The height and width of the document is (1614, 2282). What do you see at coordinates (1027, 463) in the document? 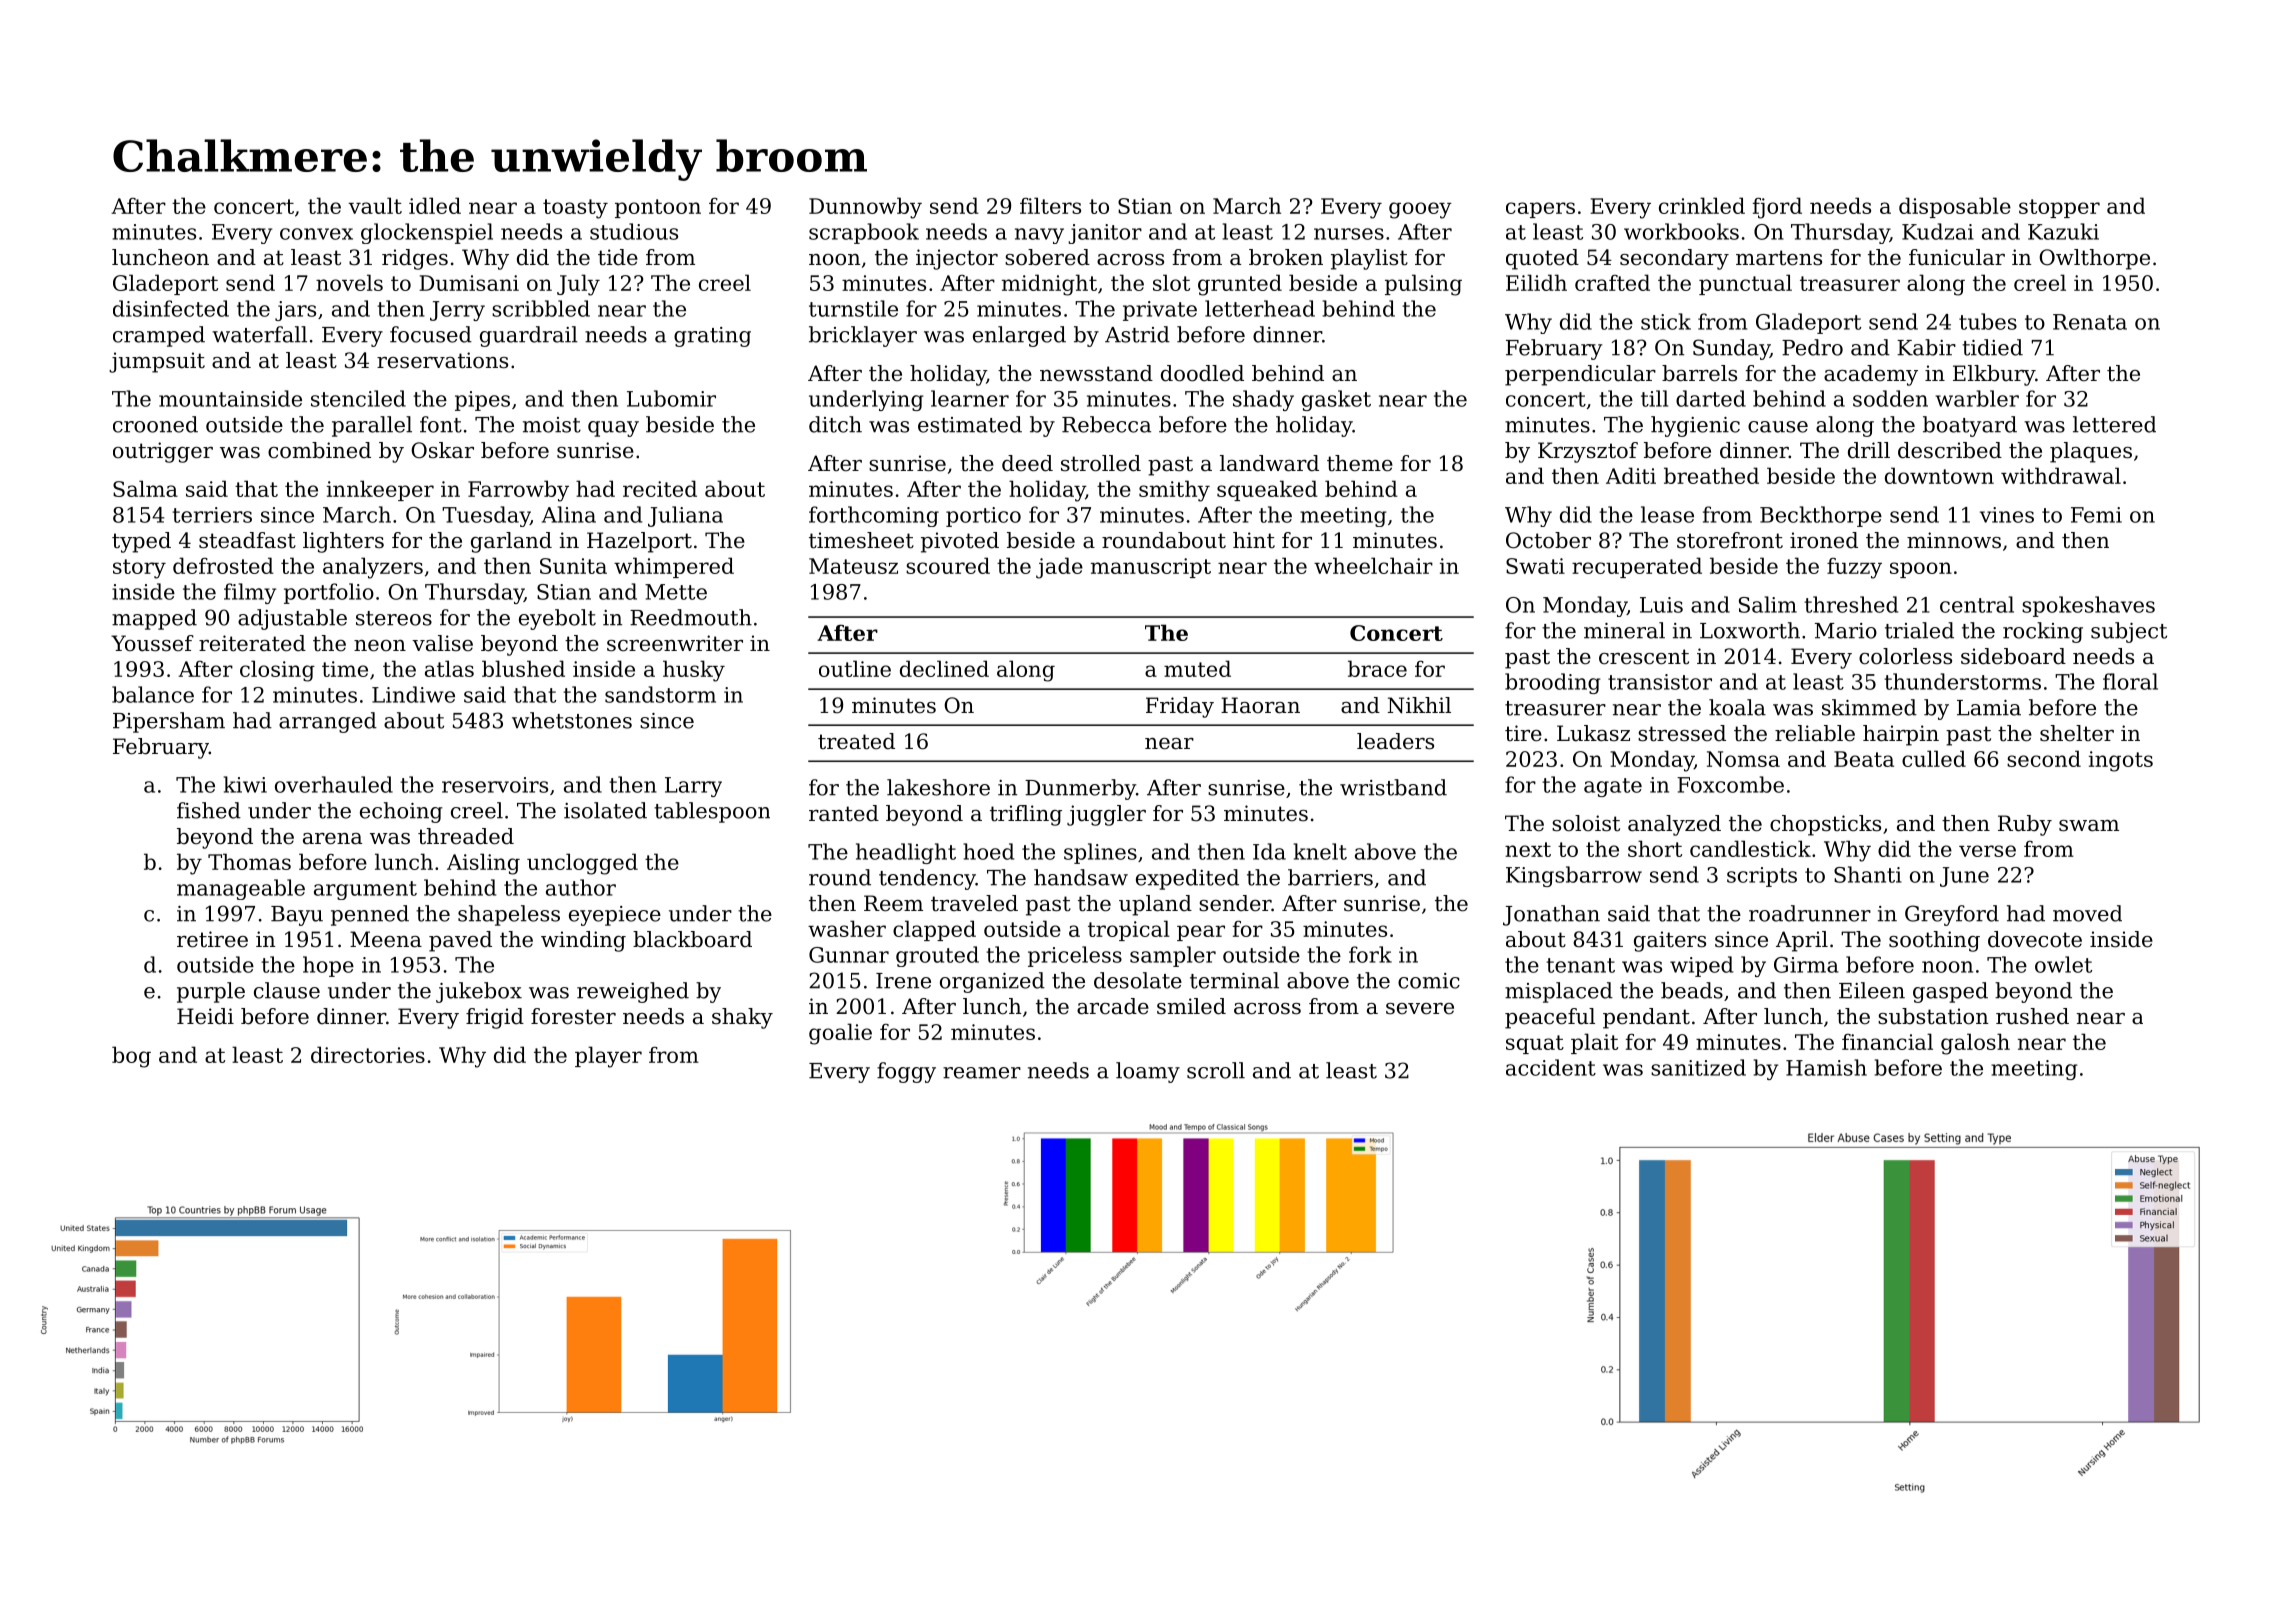
I see `deed` at bounding box center [1027, 463].
